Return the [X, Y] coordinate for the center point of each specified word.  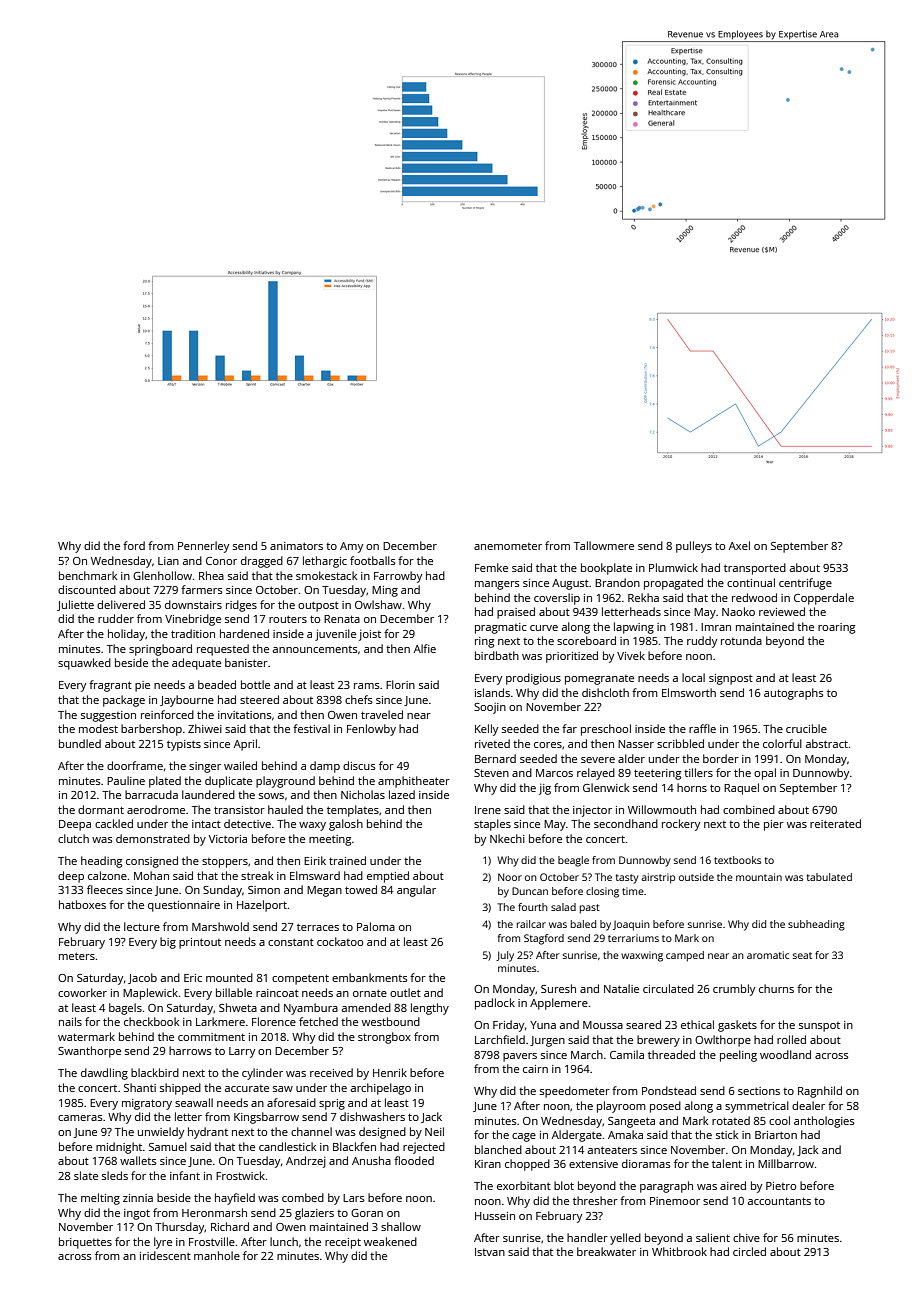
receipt [343, 1243]
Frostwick [240, 1175]
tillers [698, 772]
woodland [785, 1054]
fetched [318, 1021]
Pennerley [203, 547]
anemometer [508, 546]
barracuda [151, 794]
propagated [673, 584]
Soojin [490, 708]
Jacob [142, 978]
